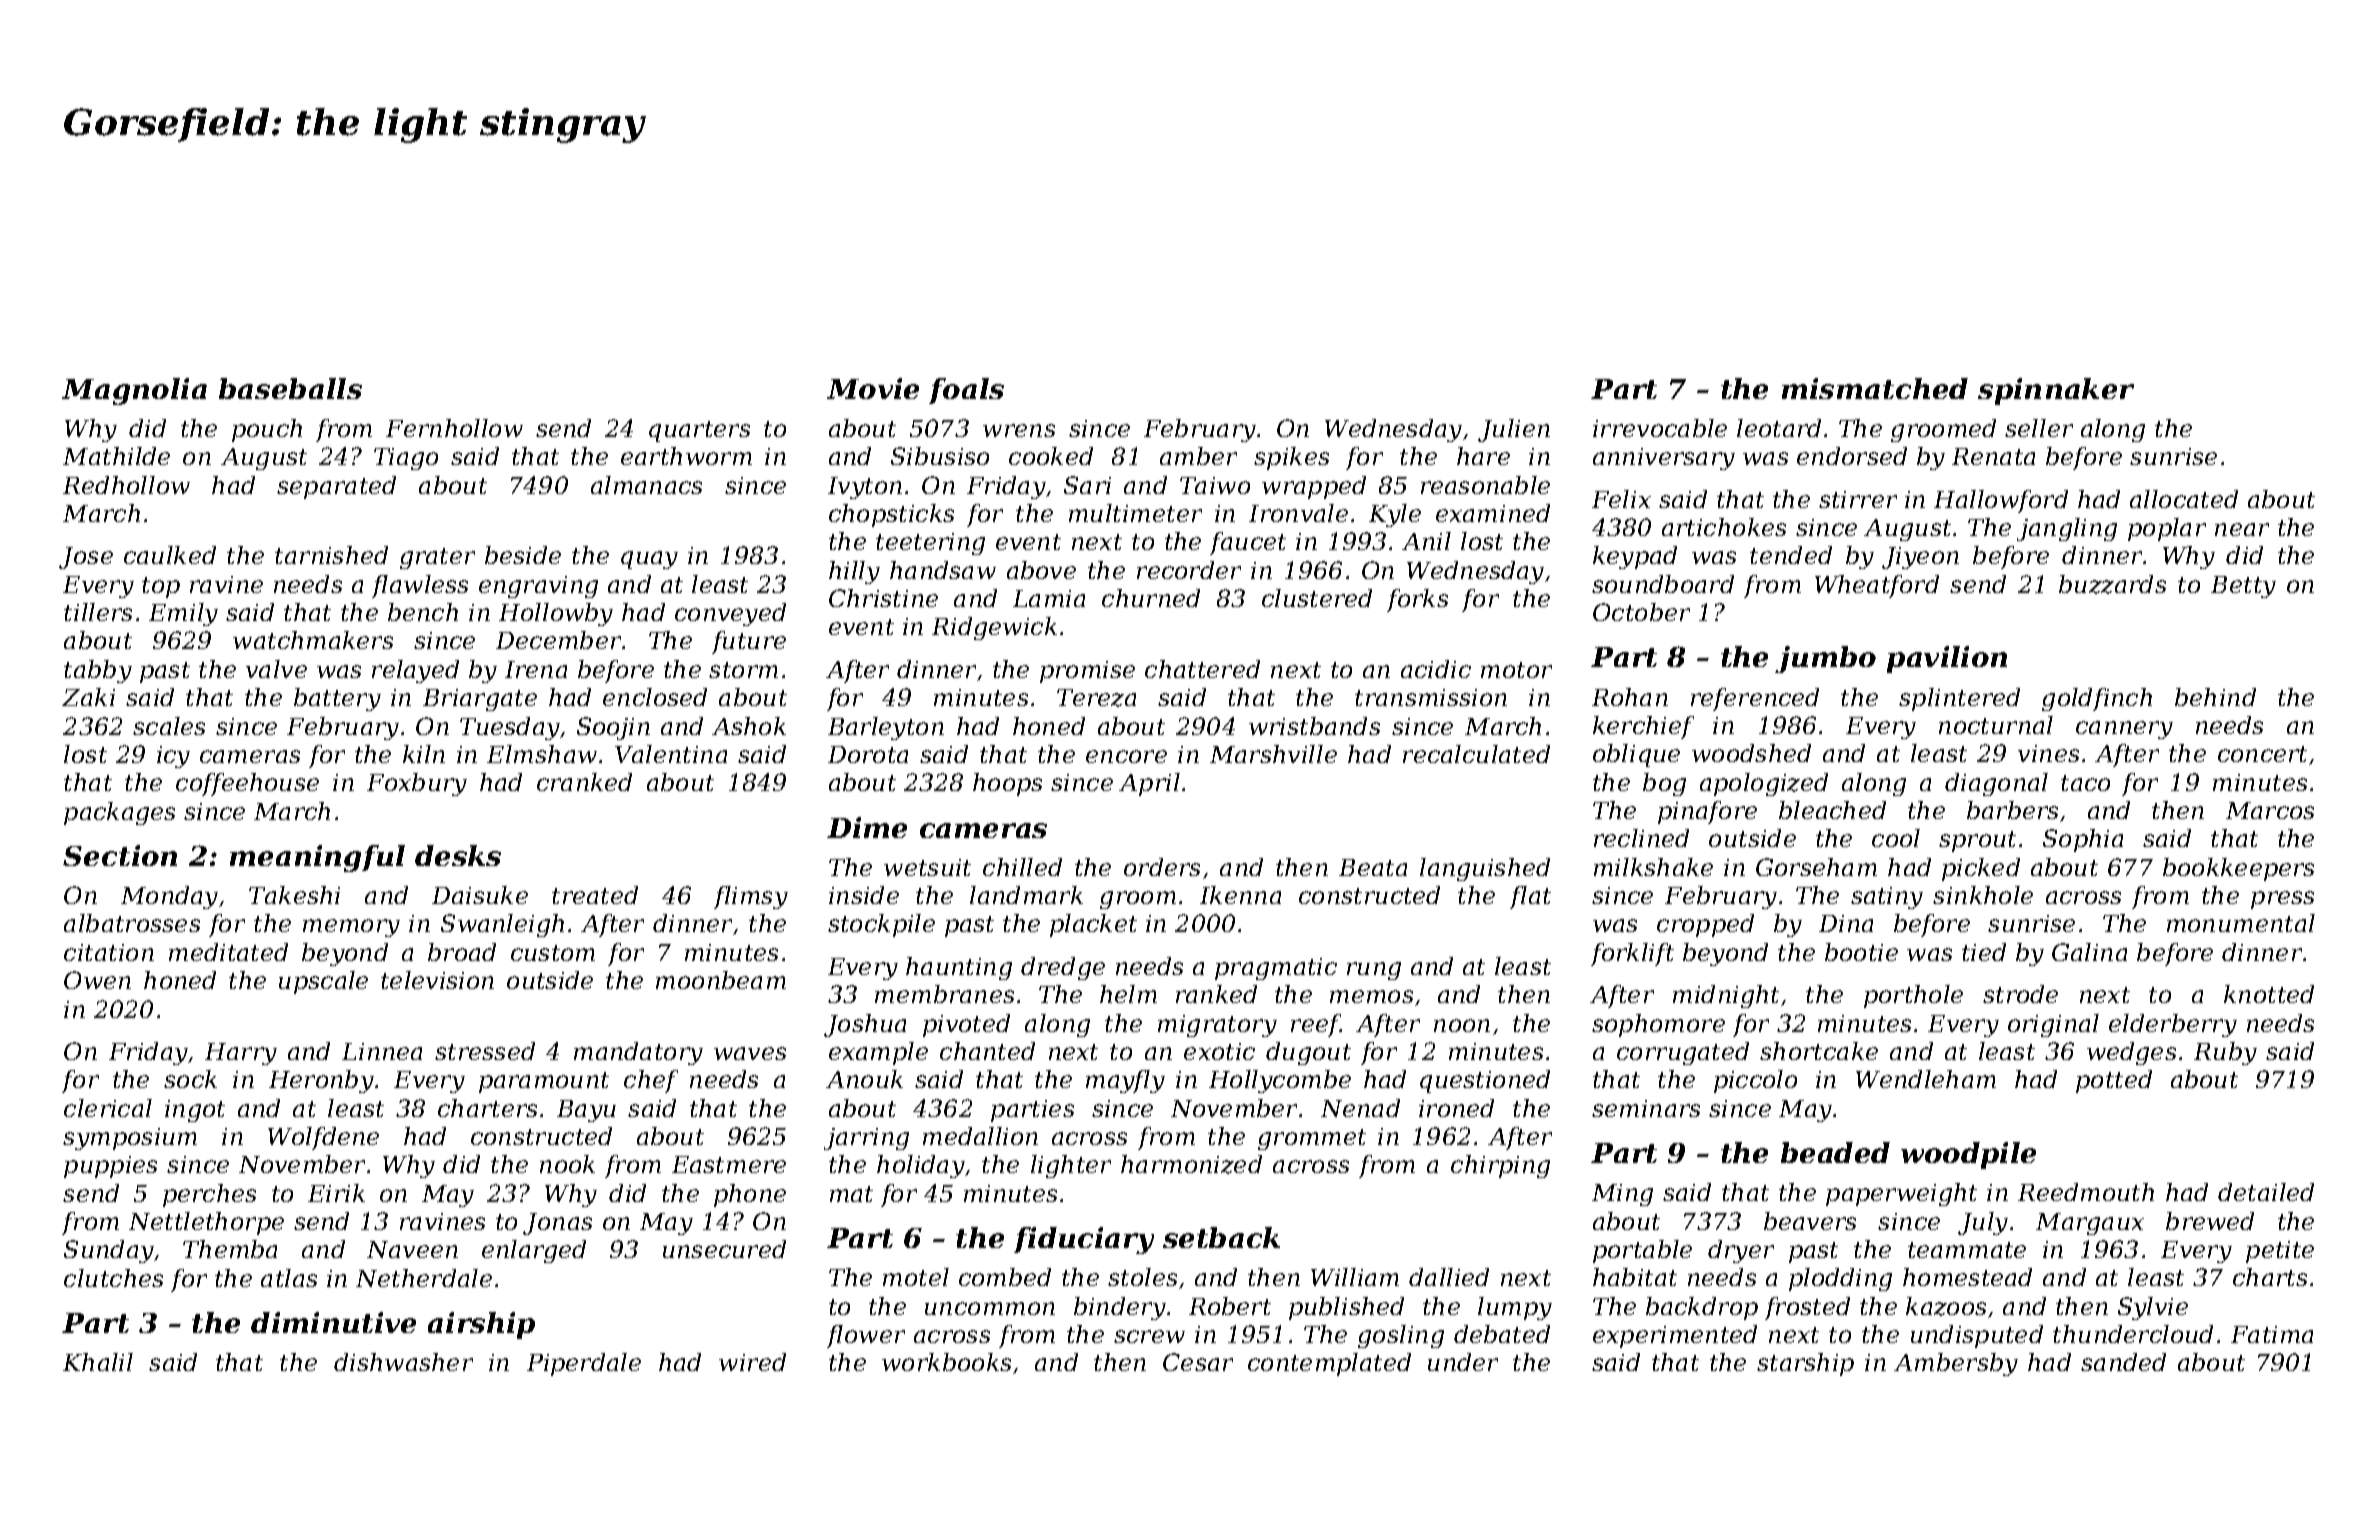 This screenshot has width=2380, height=1540. Describe the element at coordinates (544, 1082) in the screenshot. I see `paramount` at that location.
